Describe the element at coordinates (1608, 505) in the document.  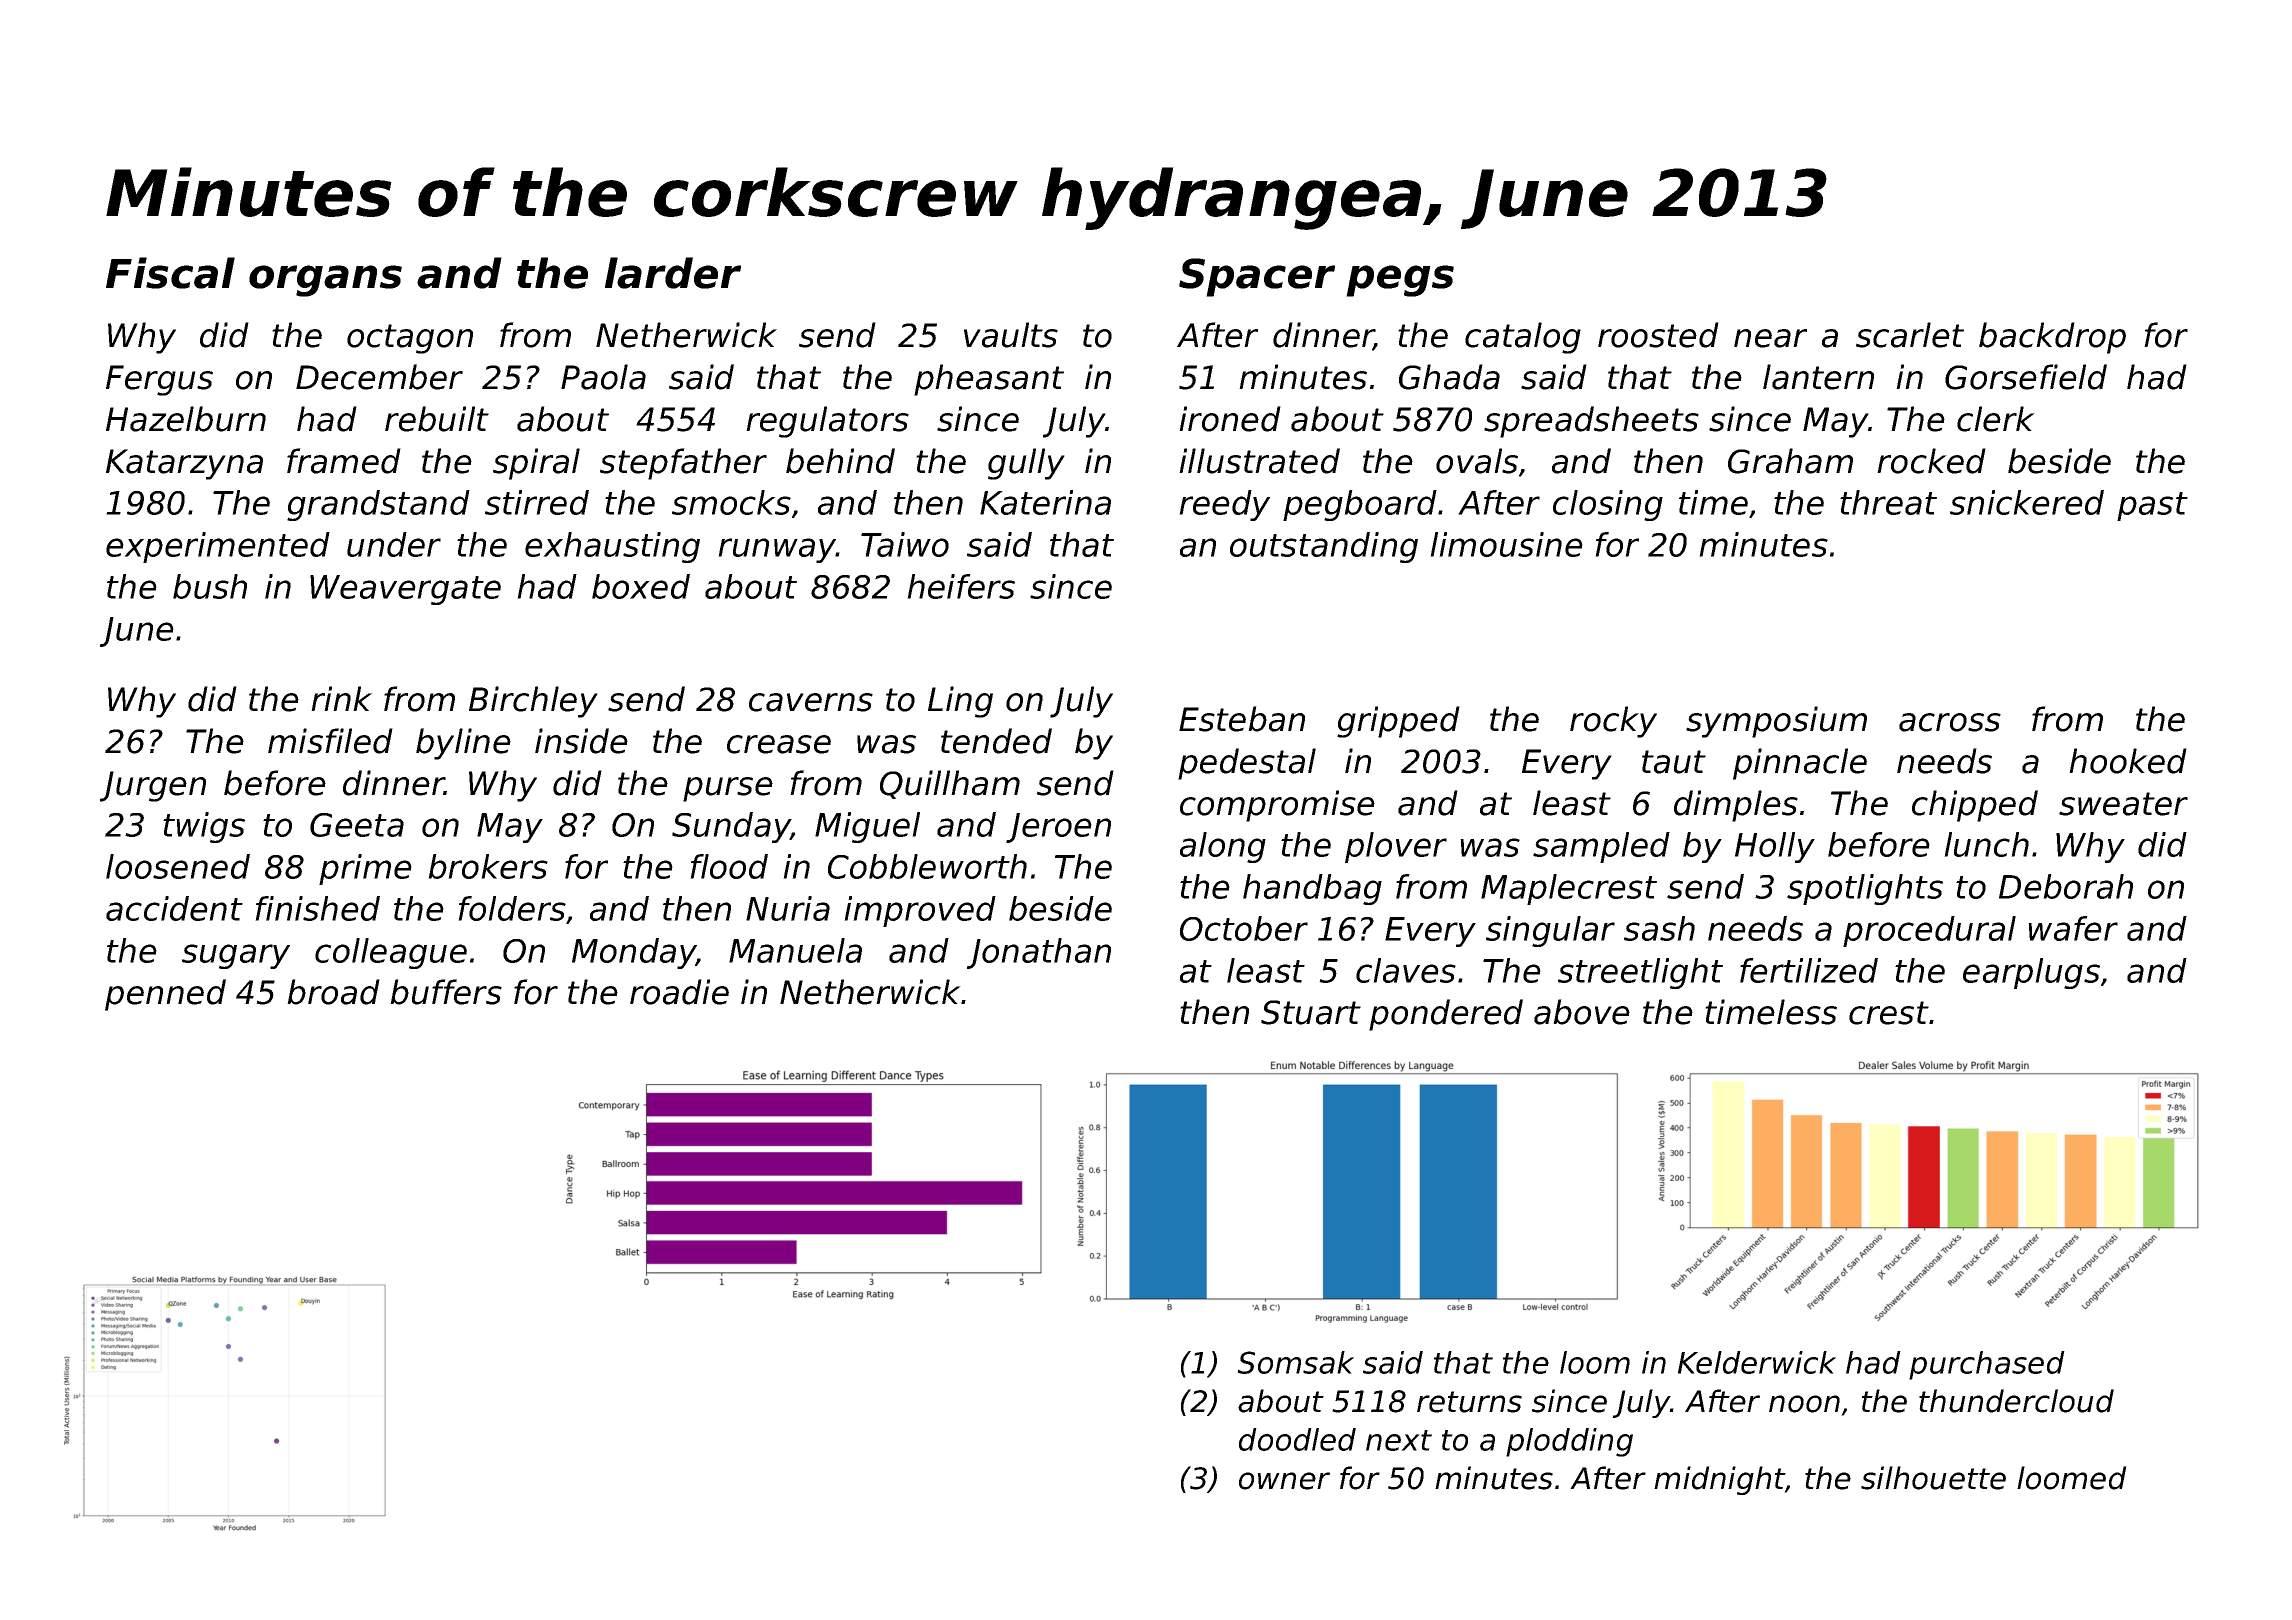
I see `closing` at that location.
